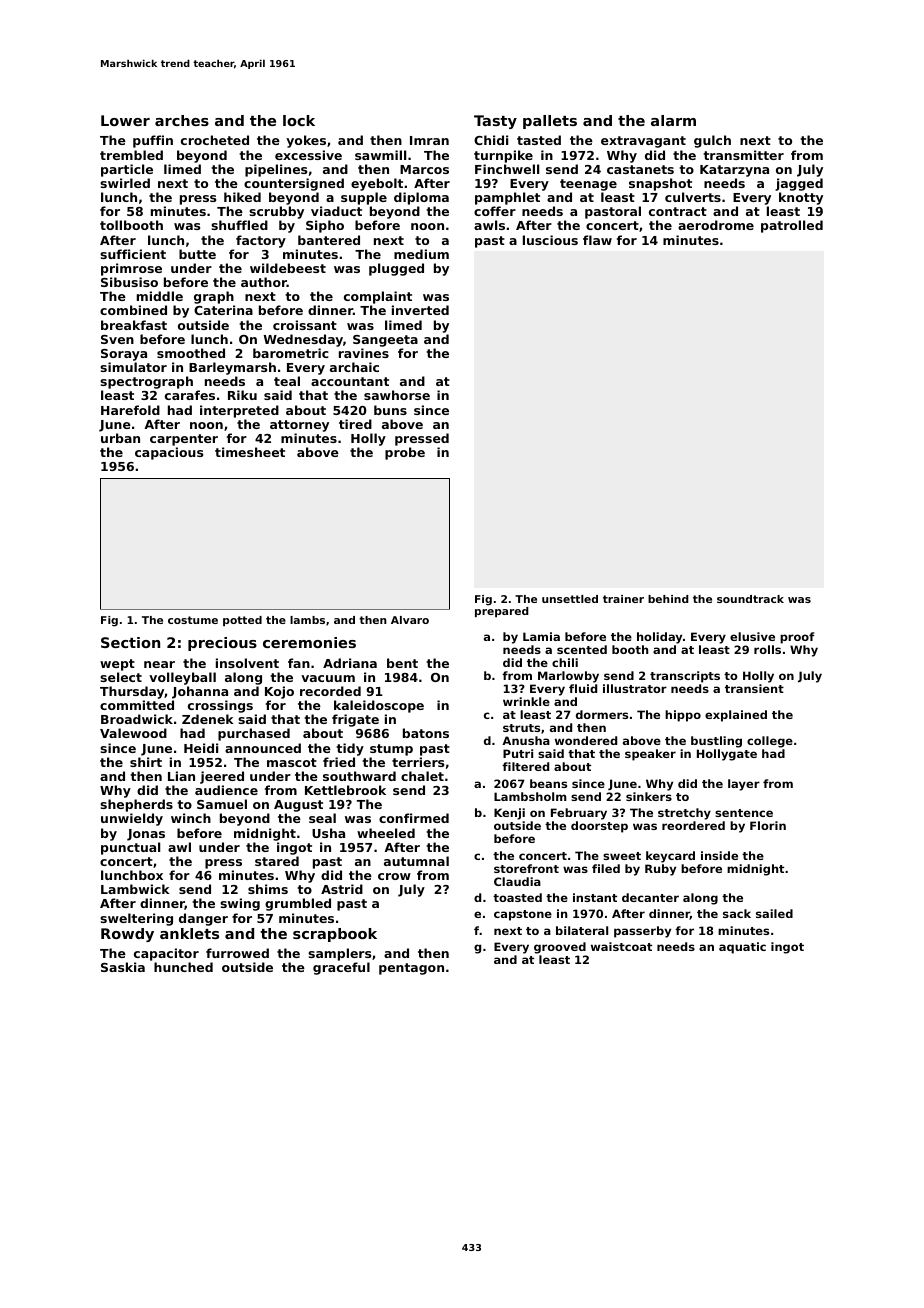 This document has height=1308, width=924. I want to click on wheeled, so click(386, 833).
